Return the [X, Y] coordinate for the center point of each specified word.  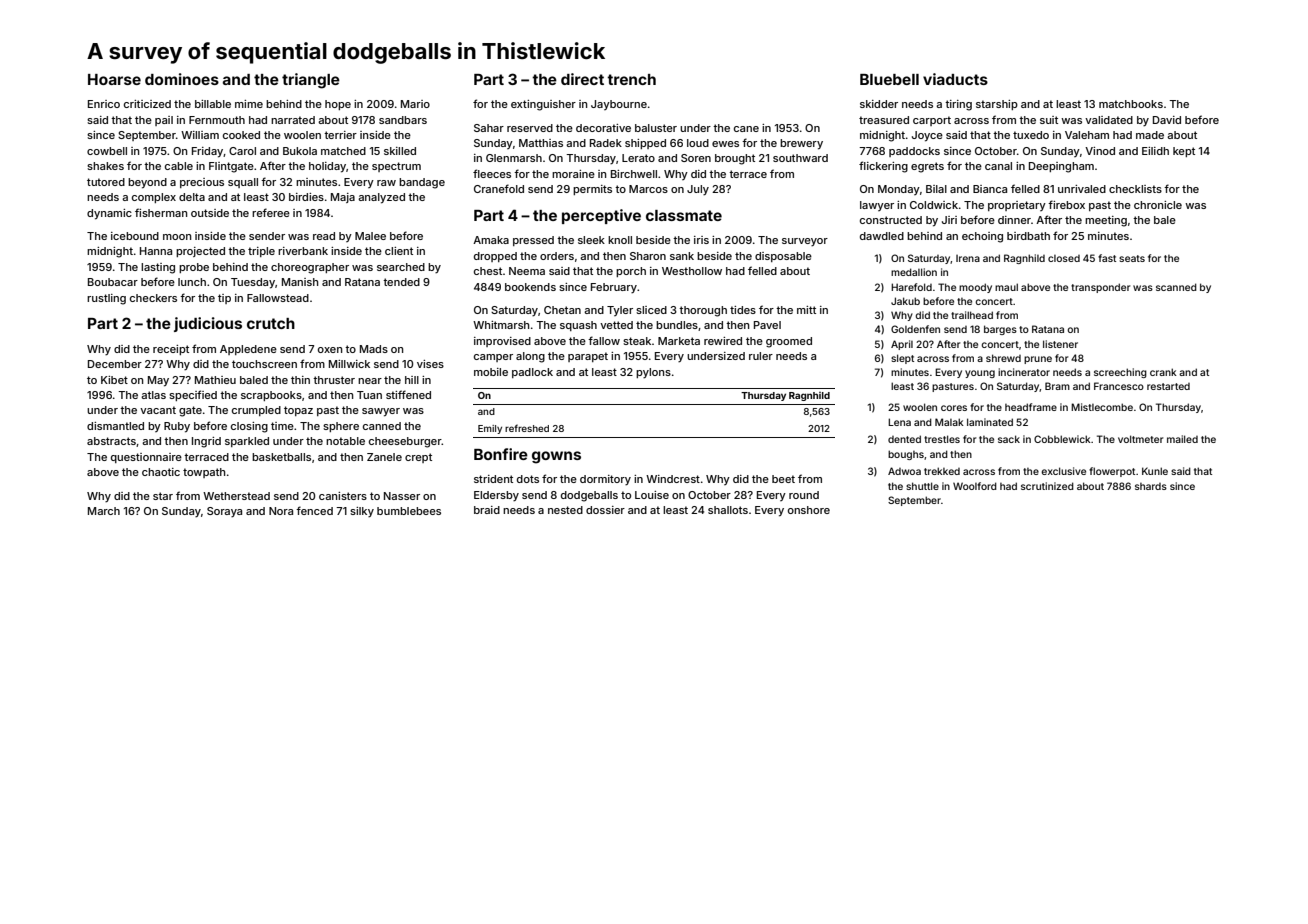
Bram [1057, 386]
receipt [171, 350]
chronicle [1158, 205]
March [104, 511]
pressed [533, 241]
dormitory [605, 480]
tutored [106, 182]
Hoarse [114, 79]
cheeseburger [405, 442]
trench [631, 79]
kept [1184, 152]
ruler [761, 356]
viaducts [955, 79]
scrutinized [1047, 486]
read [324, 236]
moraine [573, 174]
